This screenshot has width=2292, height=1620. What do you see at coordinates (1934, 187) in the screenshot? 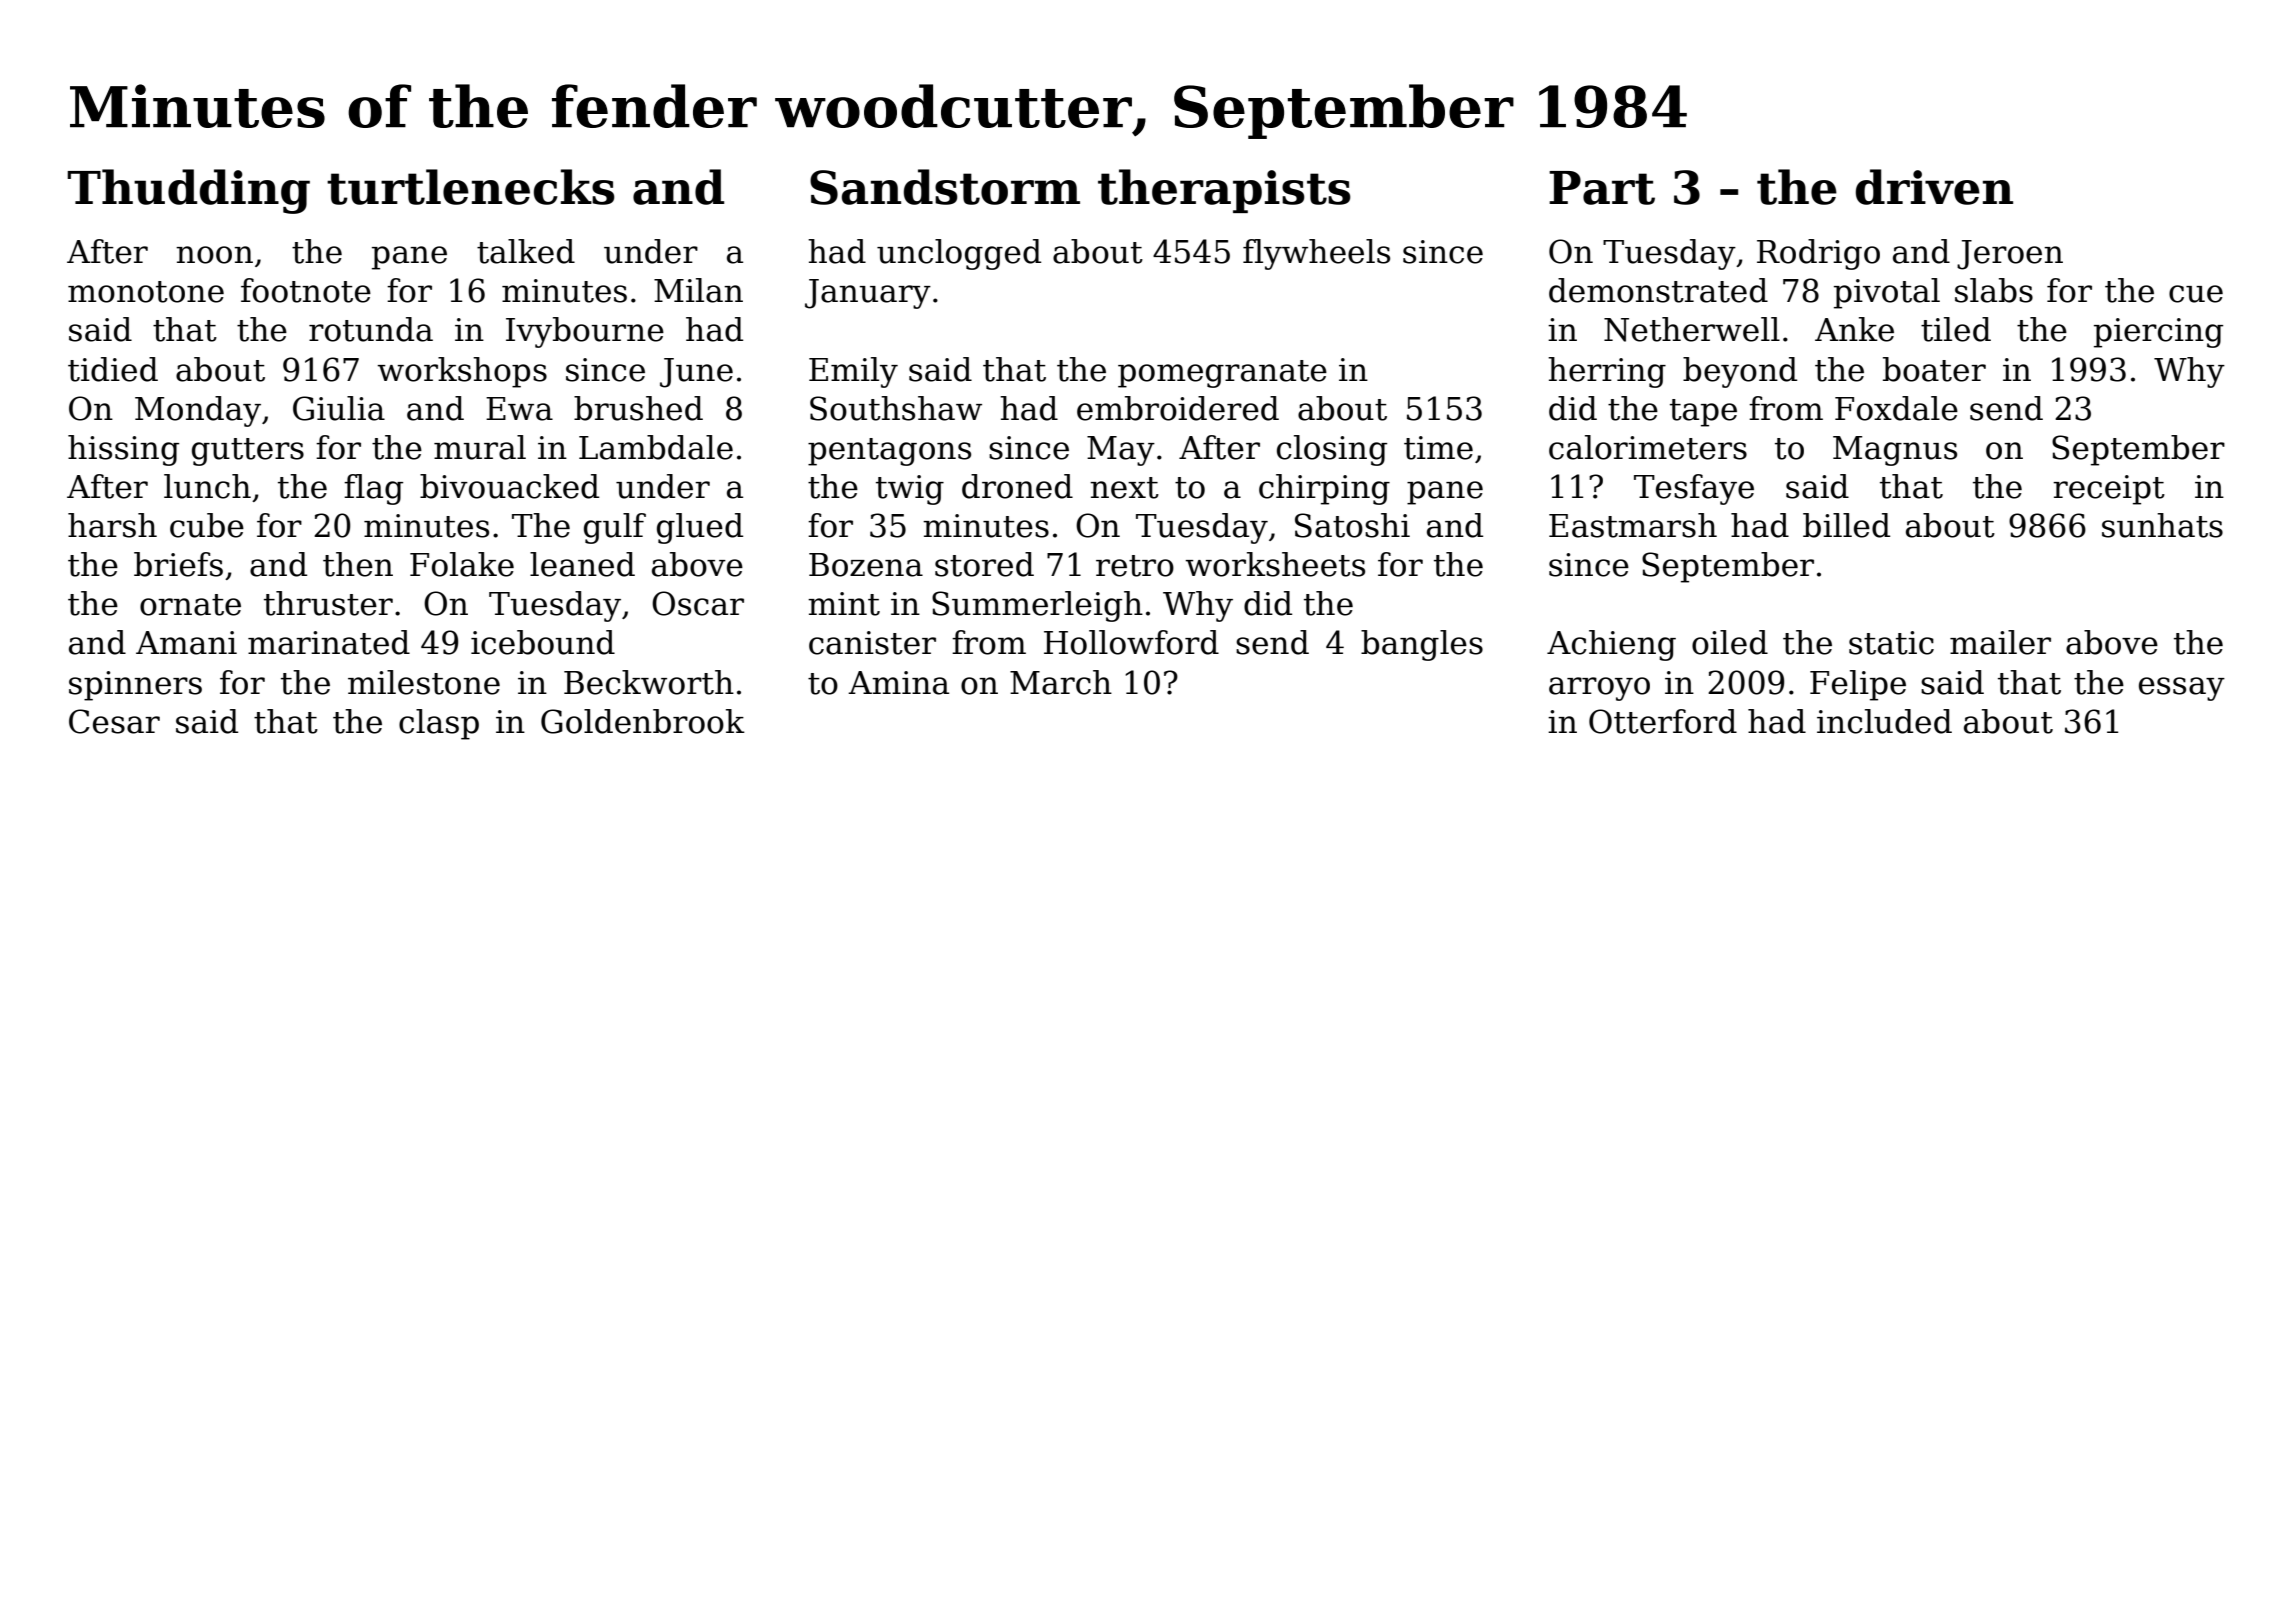
I see `driven` at bounding box center [1934, 187].
